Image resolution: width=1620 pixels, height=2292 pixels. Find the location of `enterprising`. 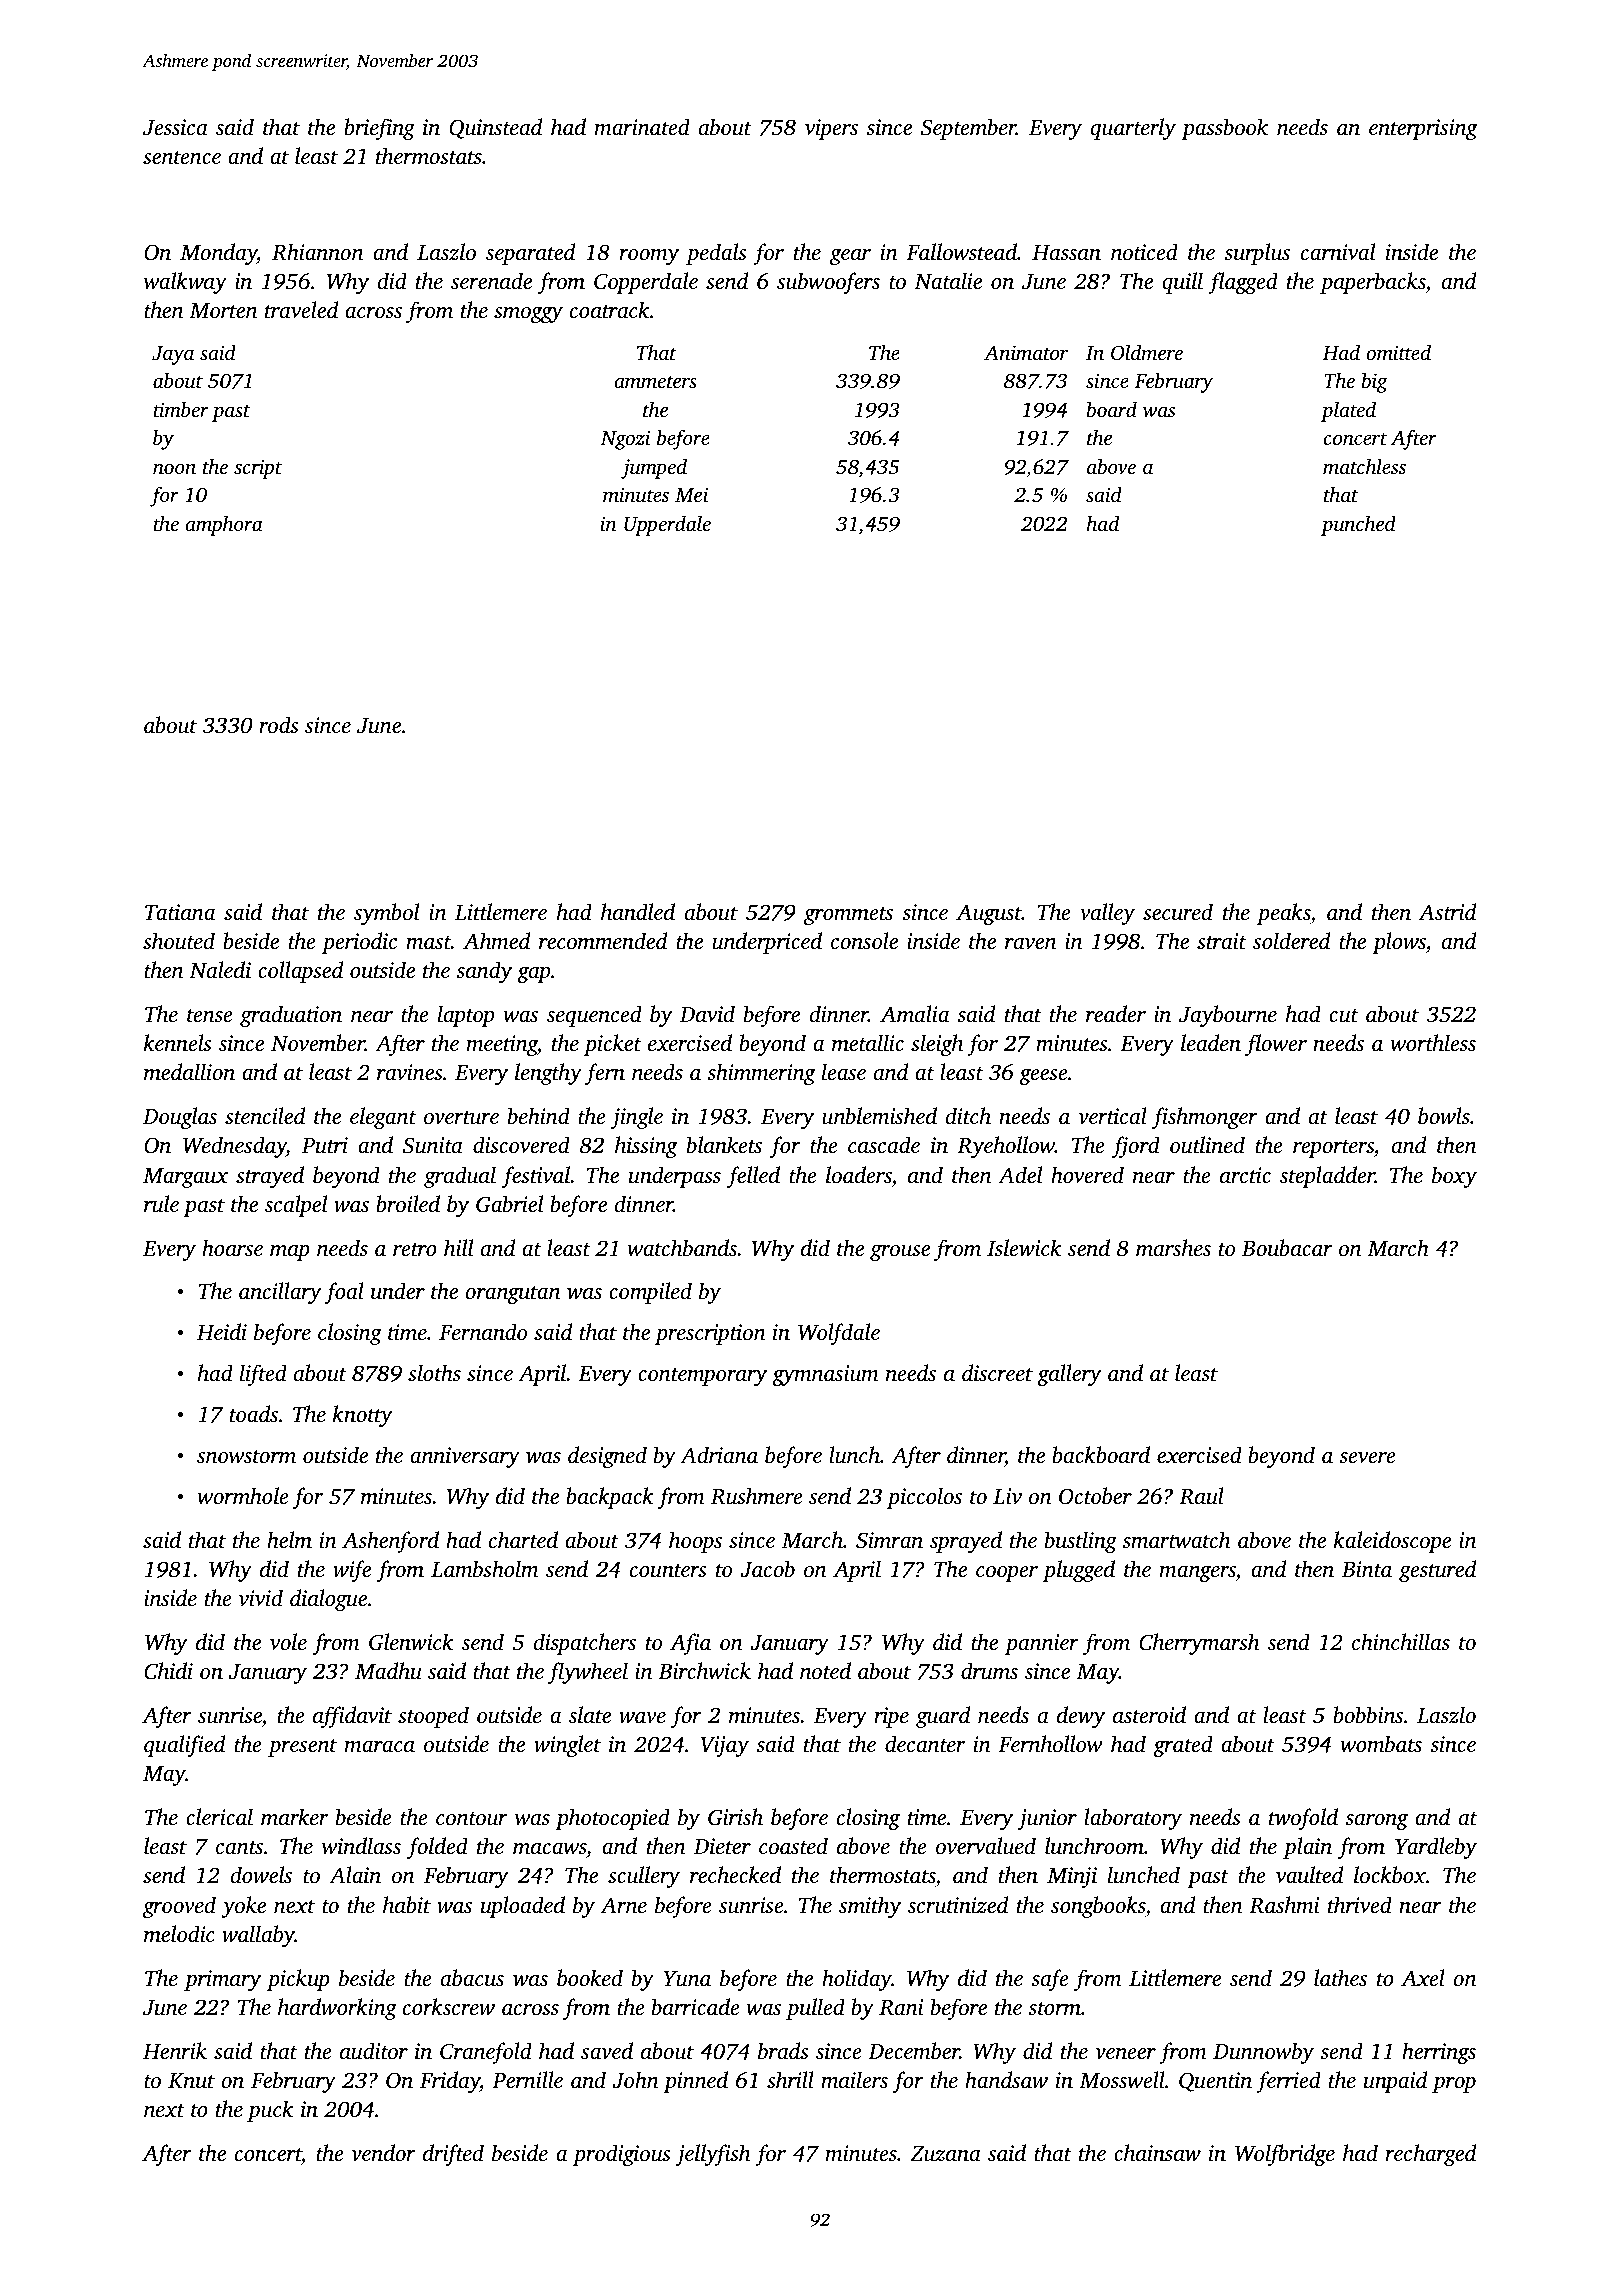

enterprising is located at coordinates (1423, 129).
